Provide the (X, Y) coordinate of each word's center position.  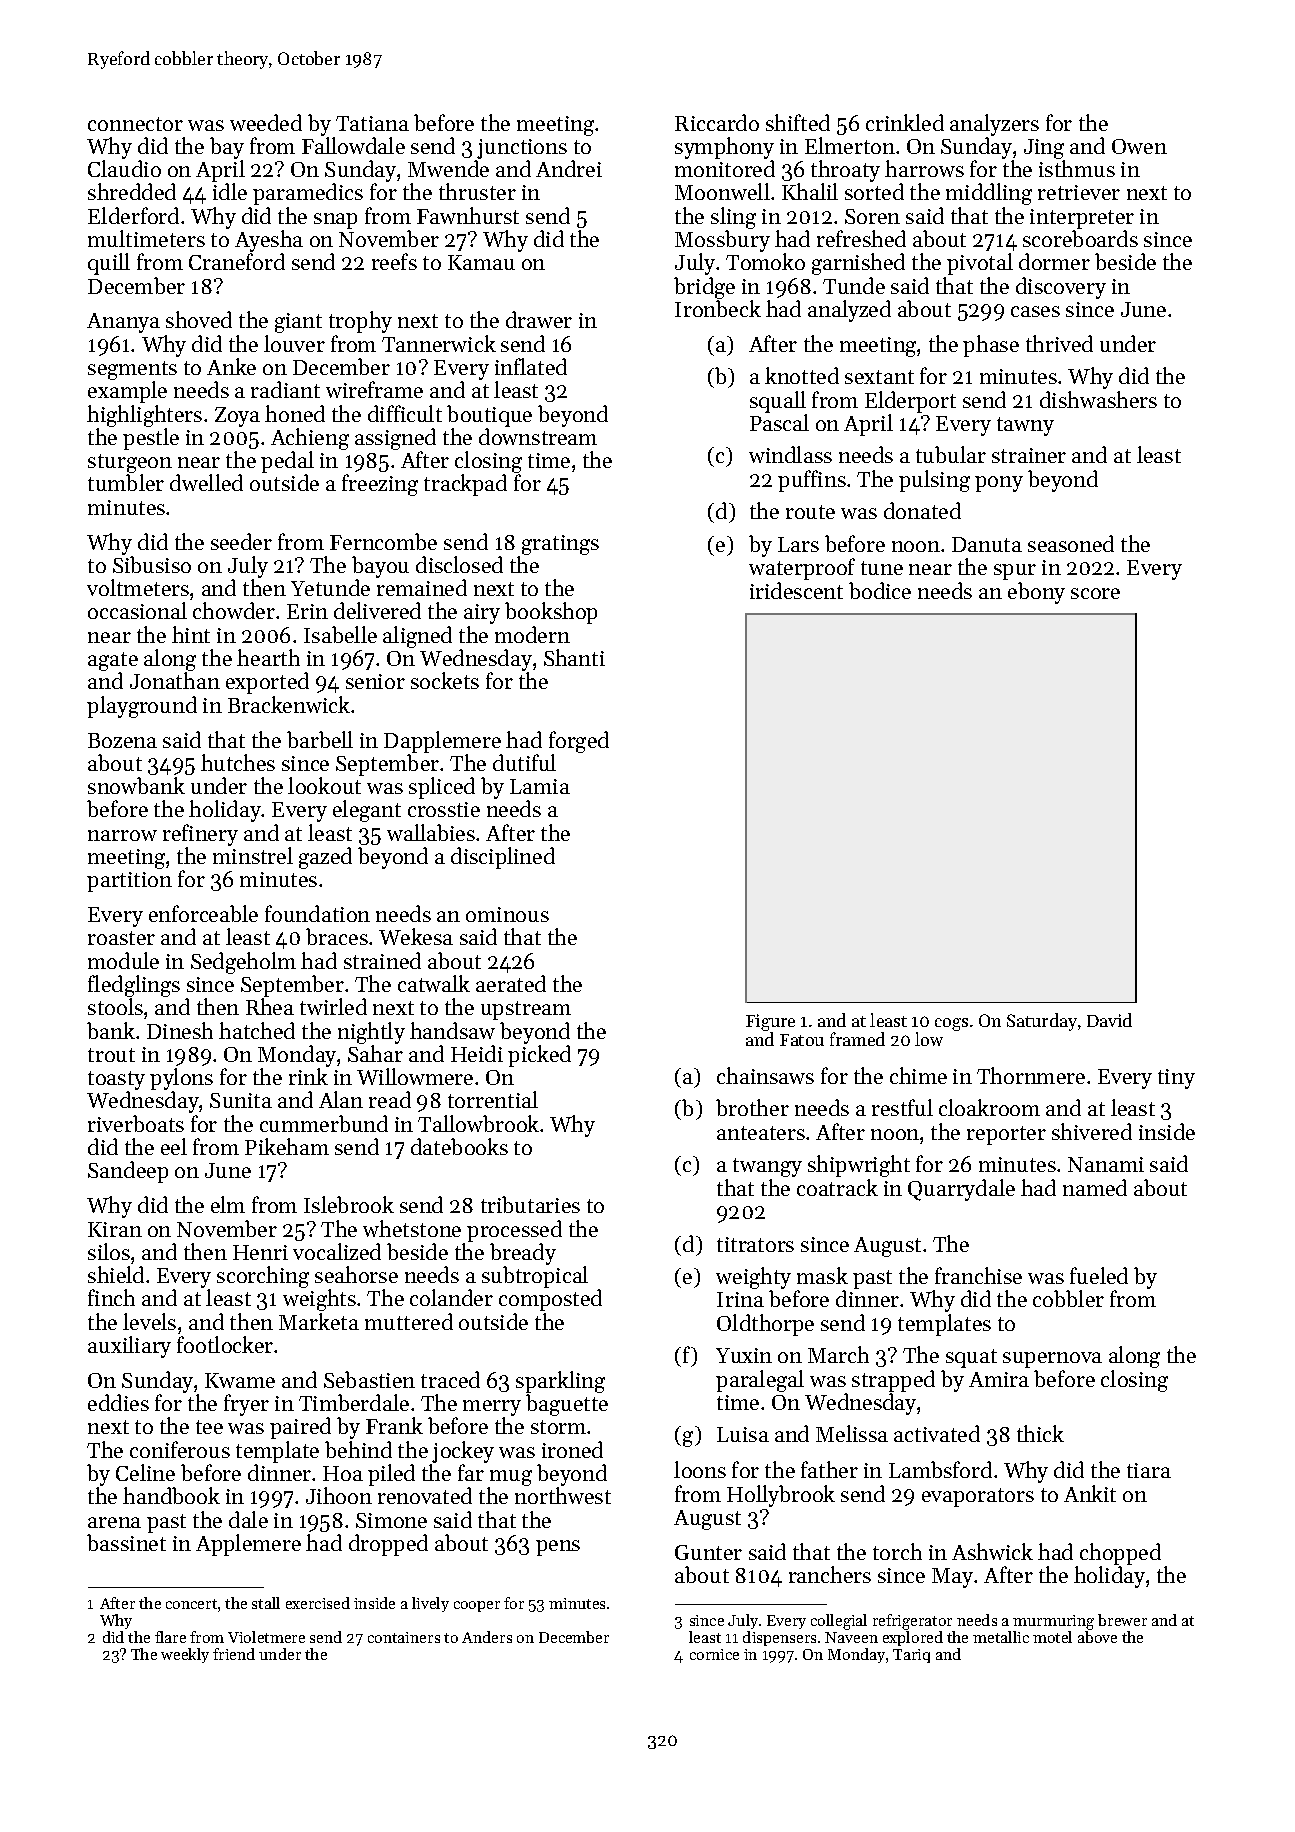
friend (234, 1654)
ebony (1036, 593)
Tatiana (372, 123)
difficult (405, 413)
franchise (978, 1275)
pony (999, 484)
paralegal (760, 1381)
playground (142, 707)
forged (579, 742)
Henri (260, 1252)
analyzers (994, 125)
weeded (266, 122)
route (810, 512)
